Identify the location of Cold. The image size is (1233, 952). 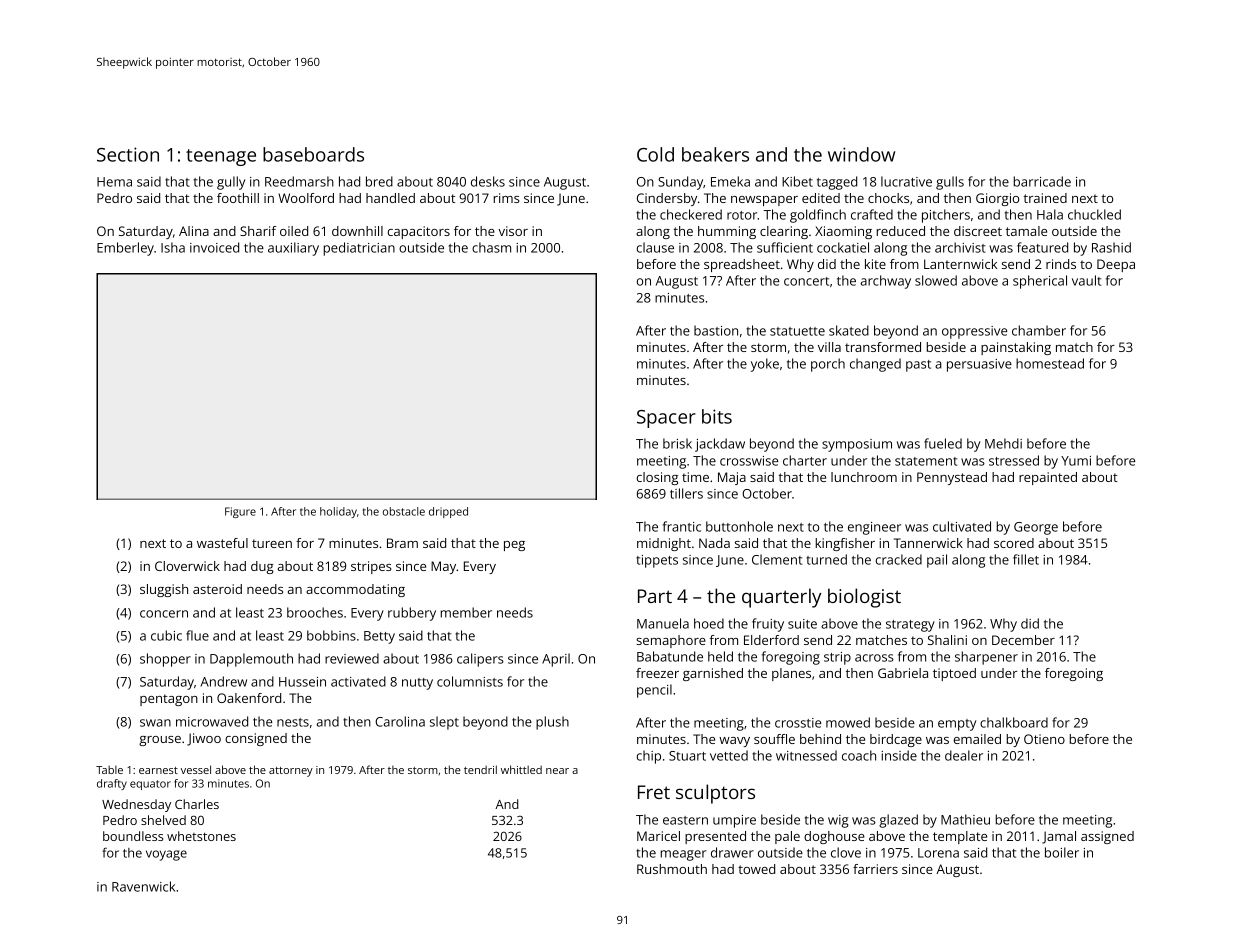
(655, 154).
